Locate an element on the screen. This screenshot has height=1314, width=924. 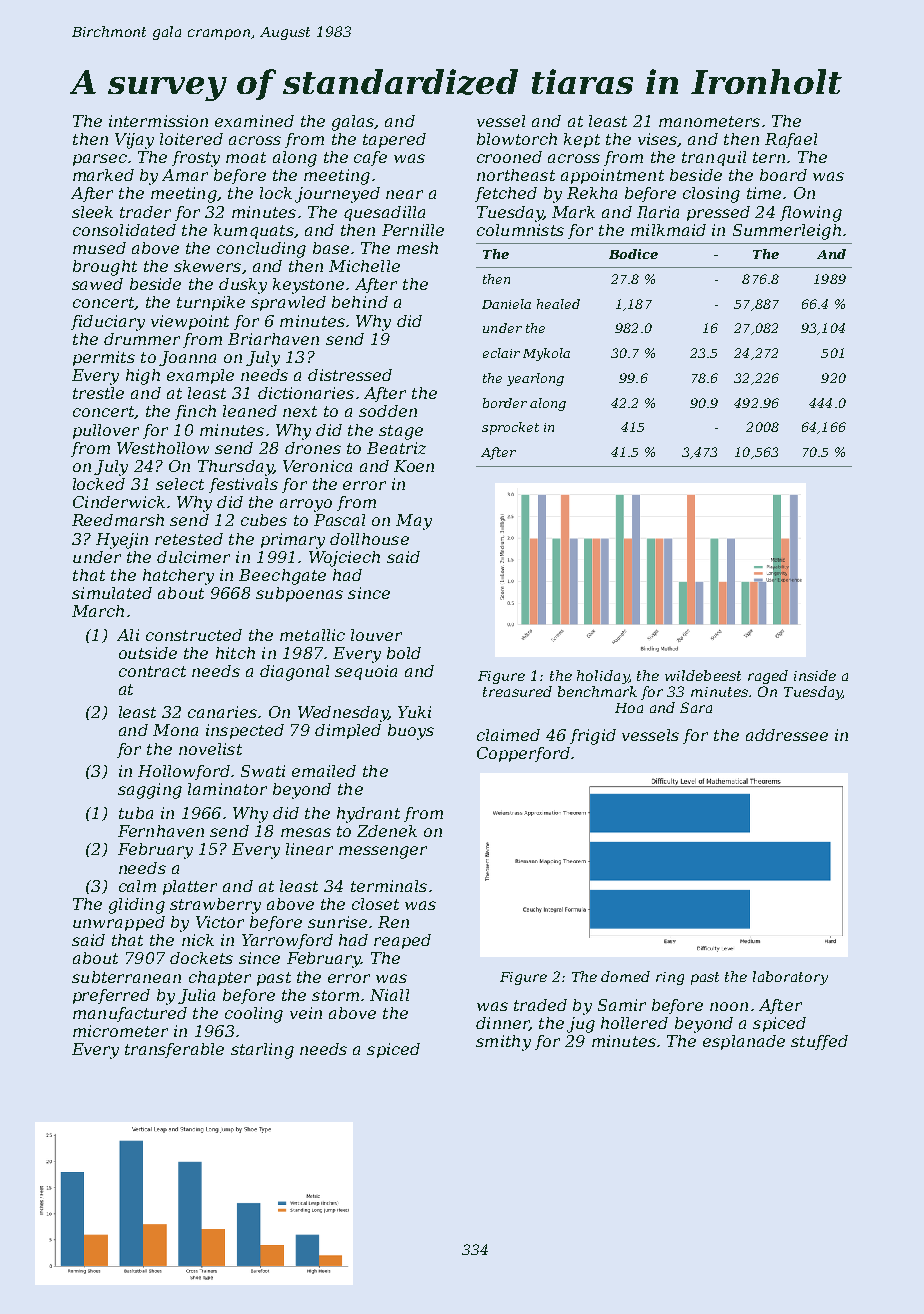
examined is located at coordinates (254, 121).
